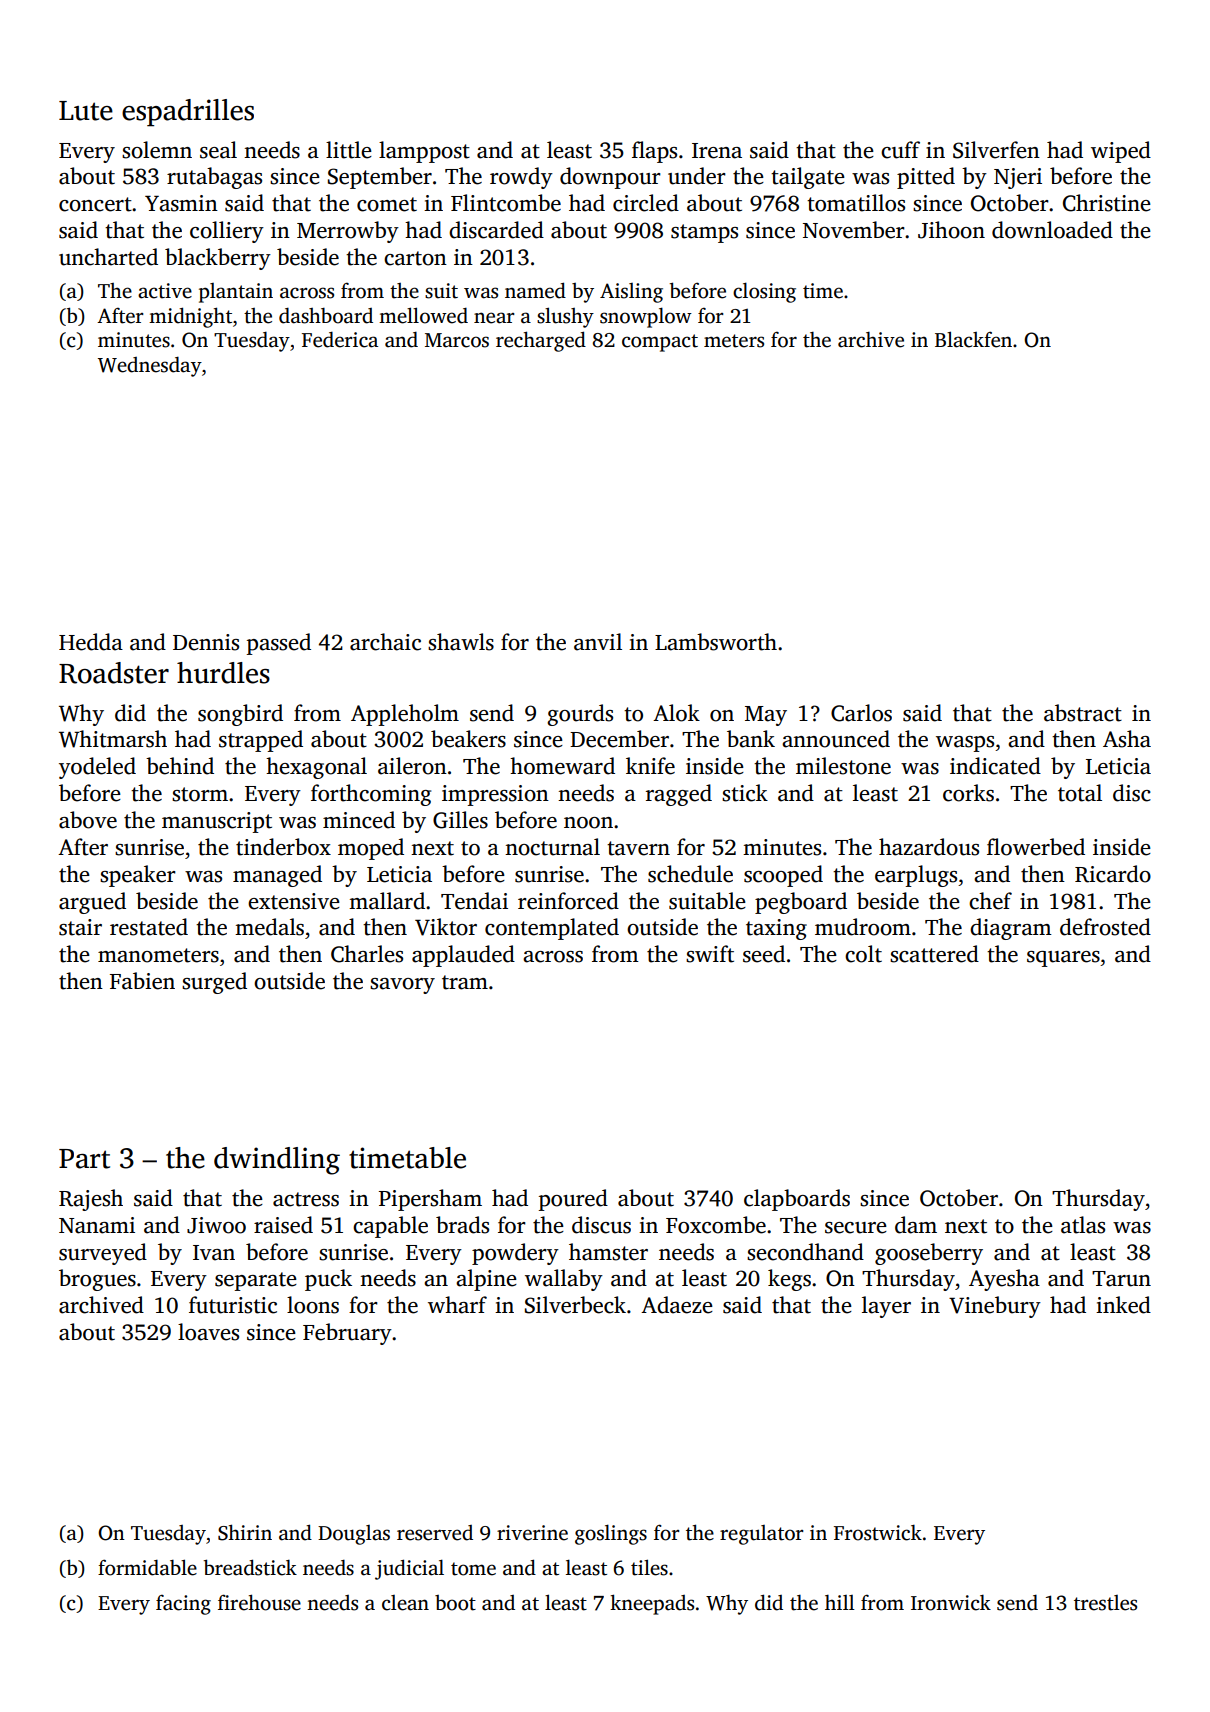 The image size is (1210, 1712). Describe the element at coordinates (677, 1305) in the screenshot. I see `Adaeze` at that location.
